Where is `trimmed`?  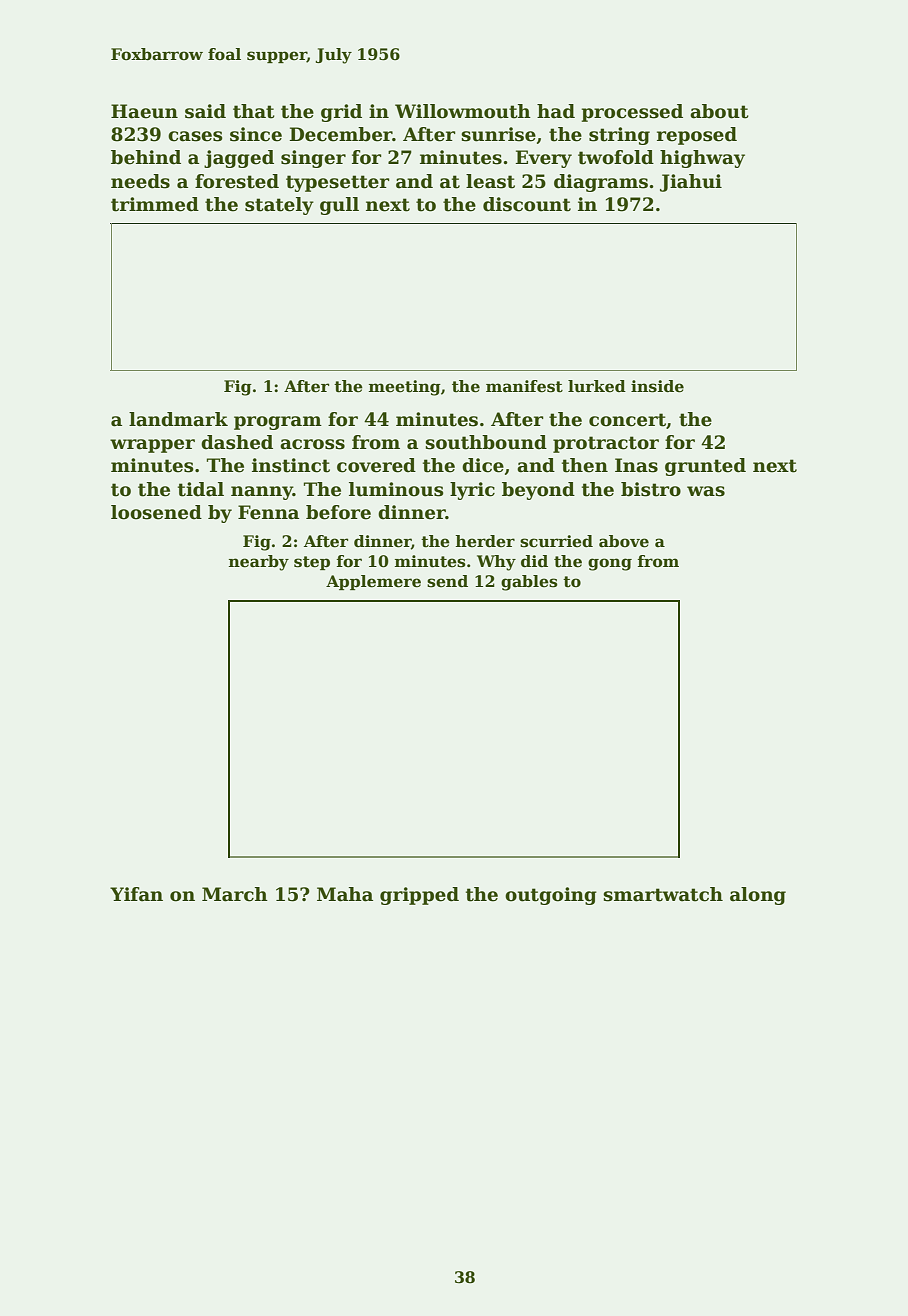
trimmed is located at coordinates (155, 204).
